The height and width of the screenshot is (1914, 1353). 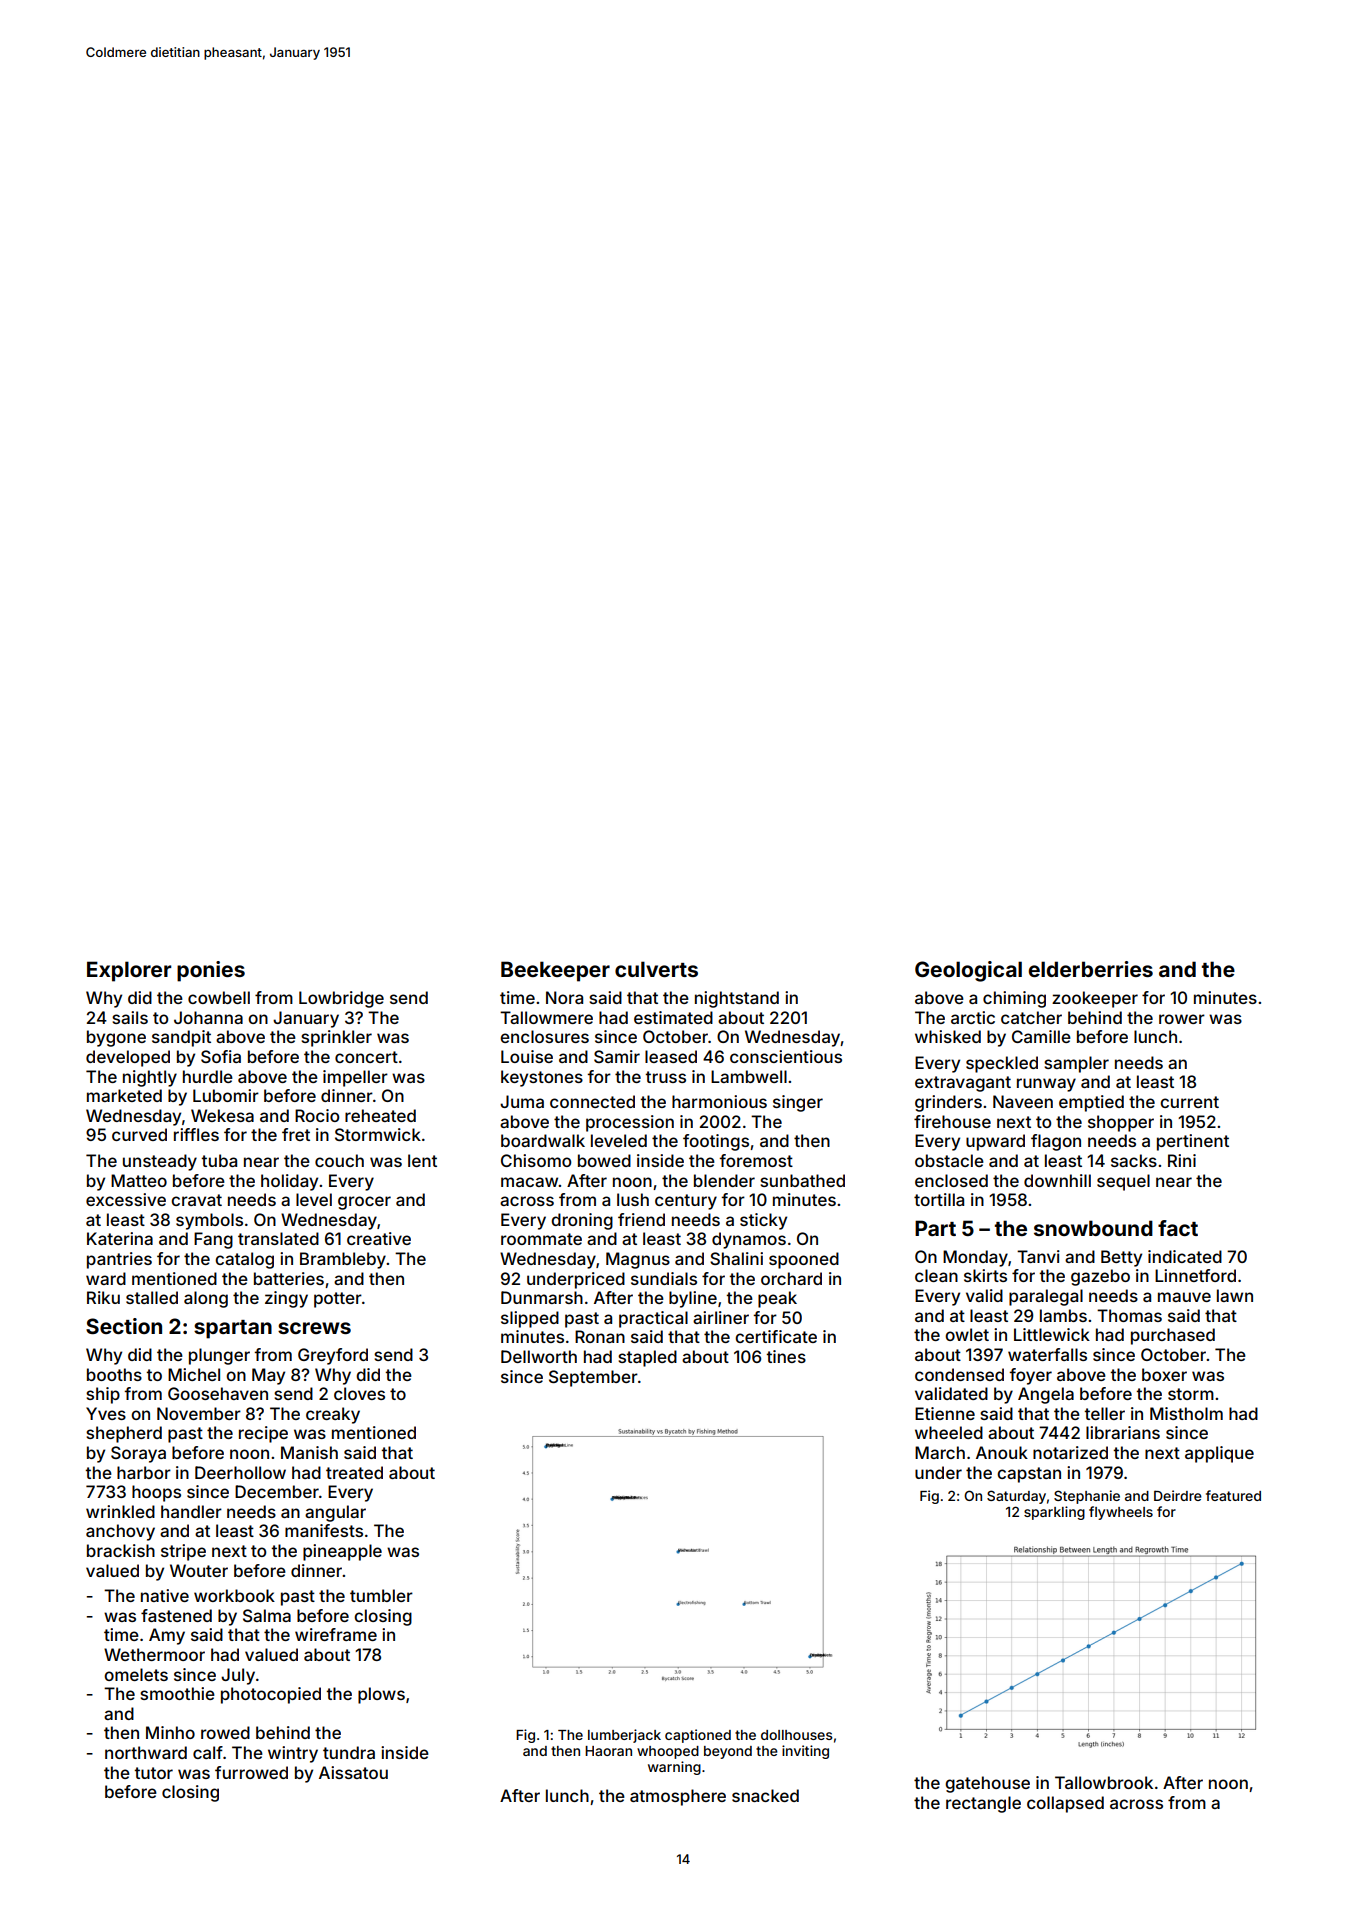 What do you see at coordinates (1185, 1256) in the screenshot?
I see `indicated` at bounding box center [1185, 1256].
